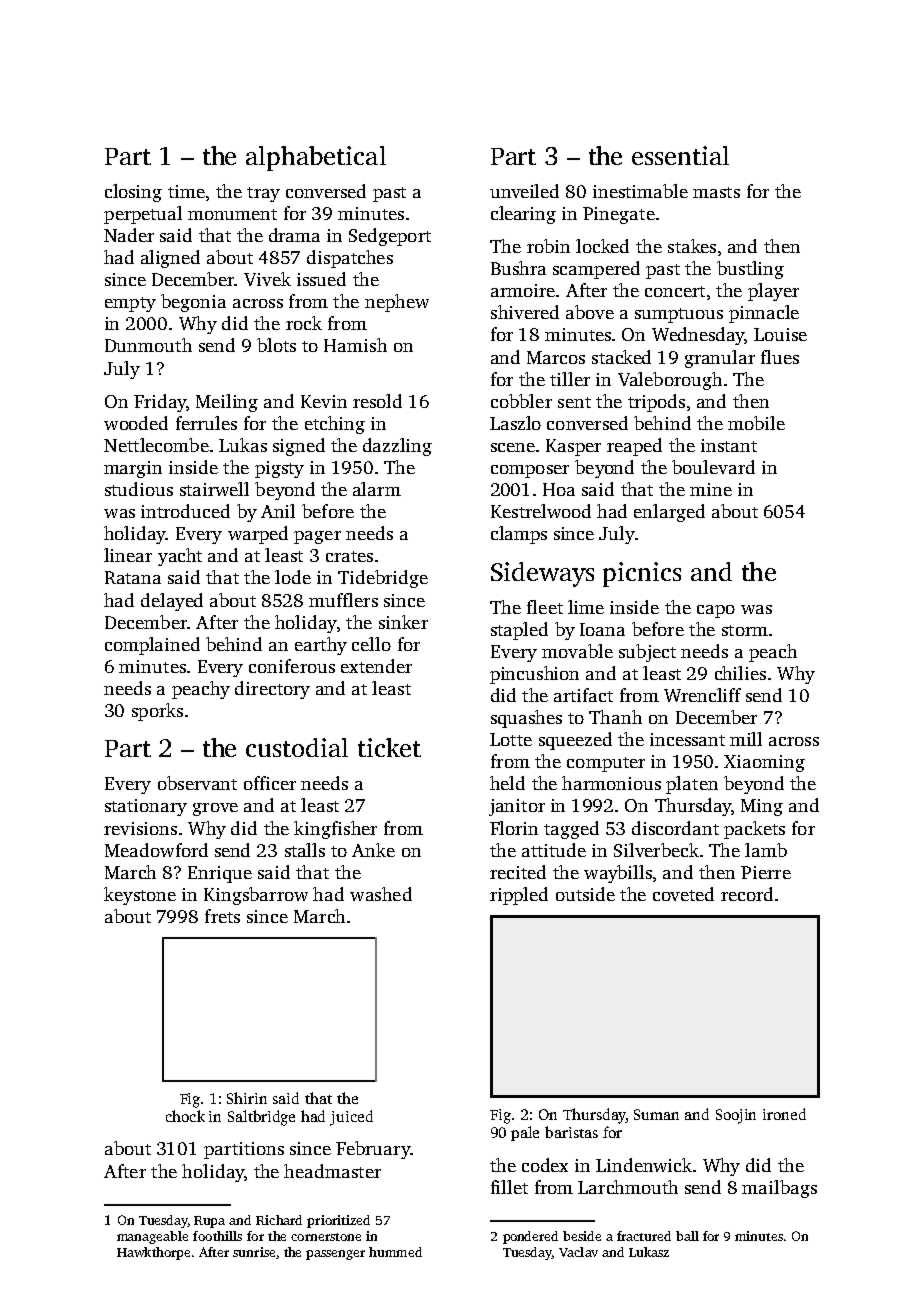  What do you see at coordinates (628, 1187) in the screenshot?
I see `Larchmouth` at bounding box center [628, 1187].
